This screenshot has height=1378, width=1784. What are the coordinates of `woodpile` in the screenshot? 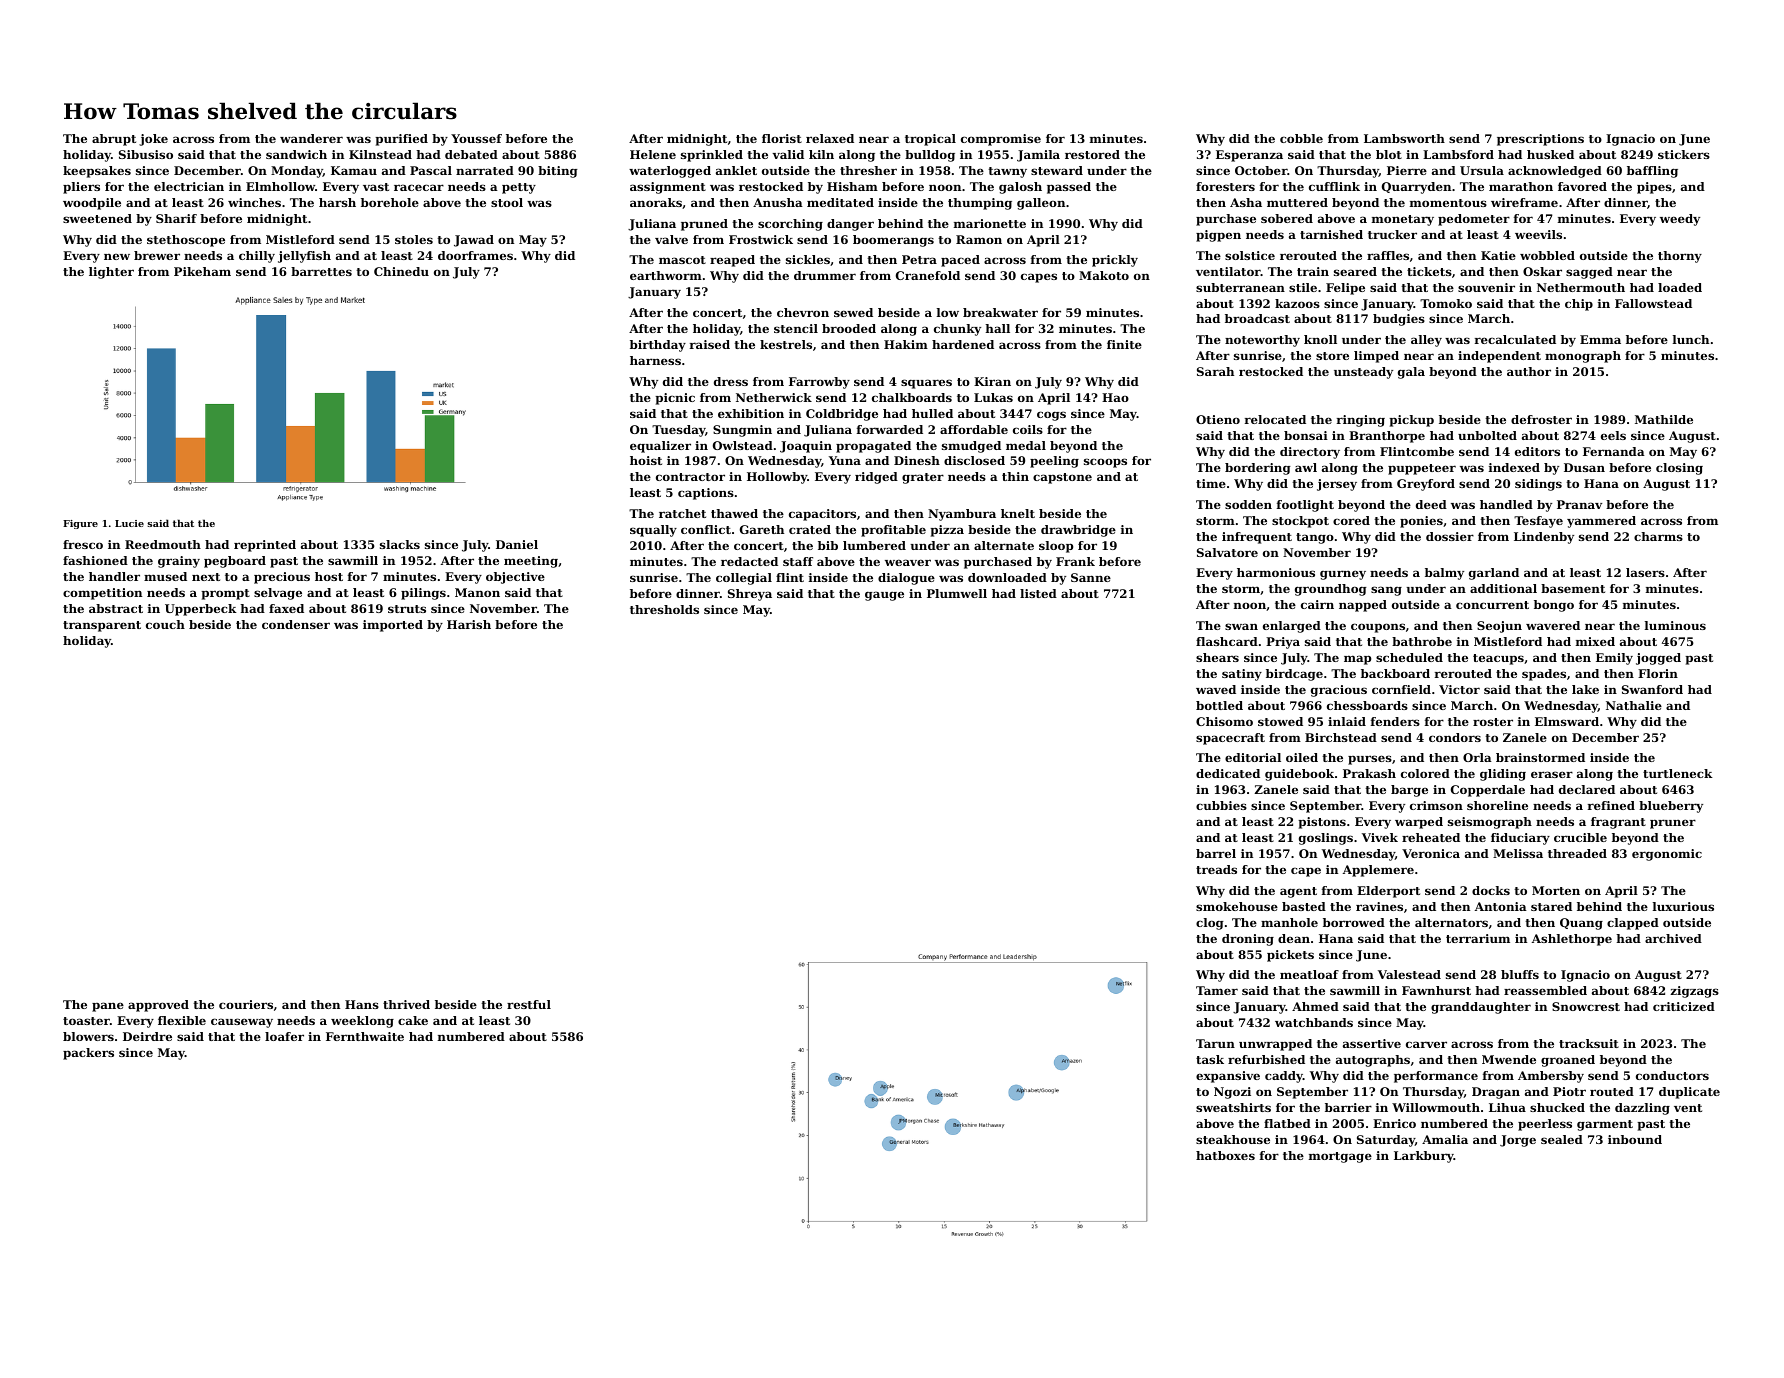 It's located at (92, 204).
